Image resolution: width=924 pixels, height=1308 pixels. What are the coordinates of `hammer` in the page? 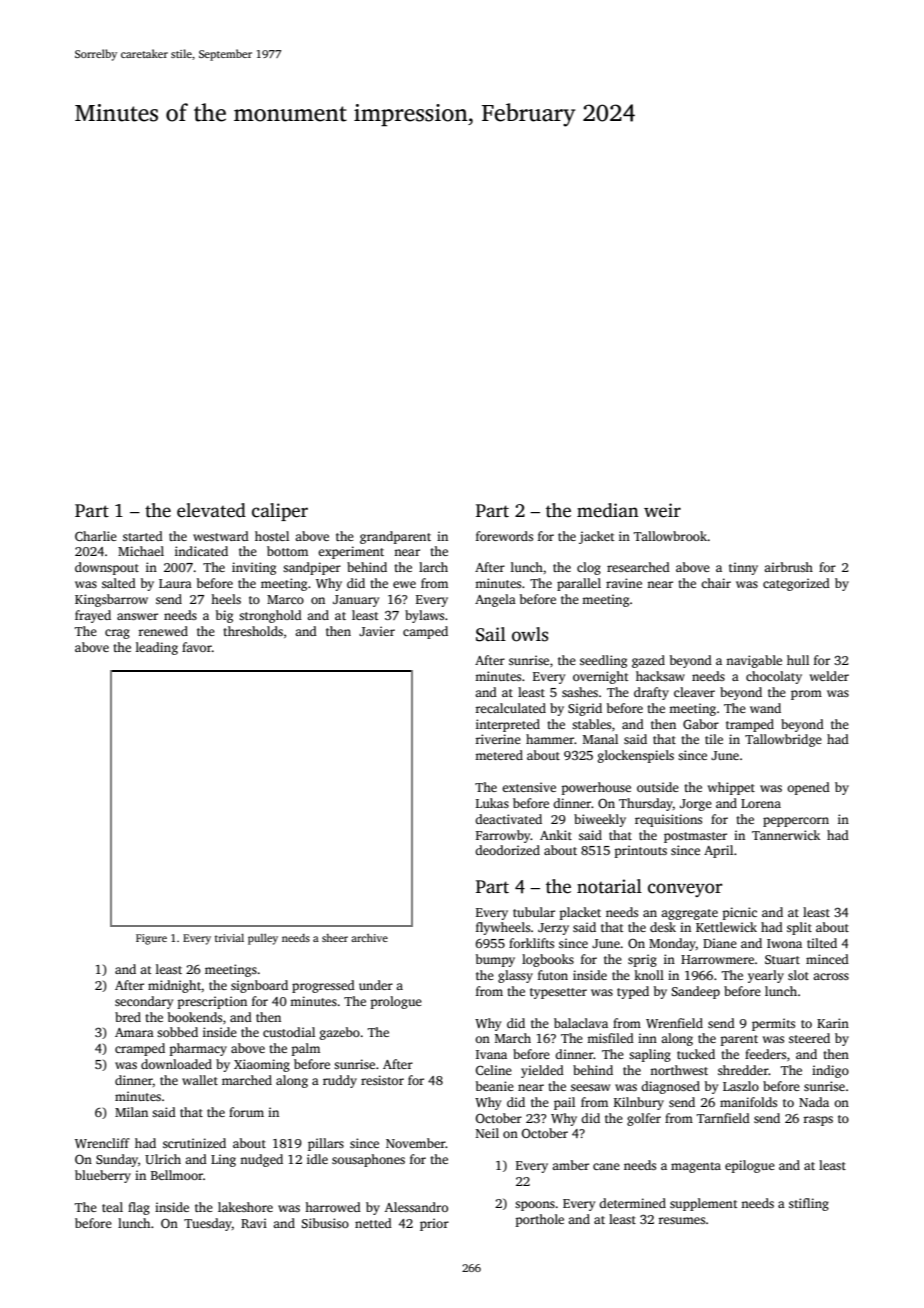 It's located at (550, 739).
